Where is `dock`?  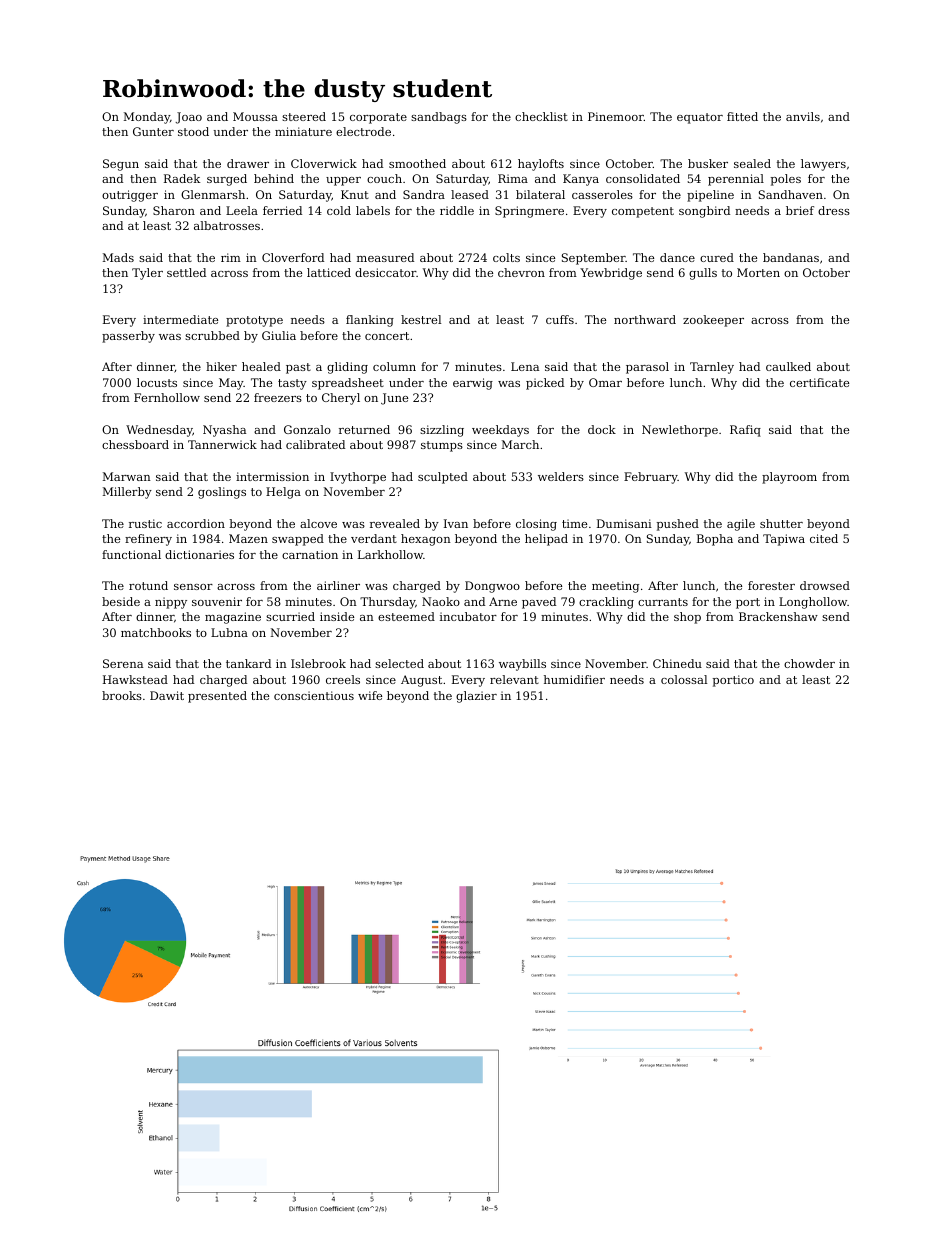
dock is located at coordinates (602, 429).
